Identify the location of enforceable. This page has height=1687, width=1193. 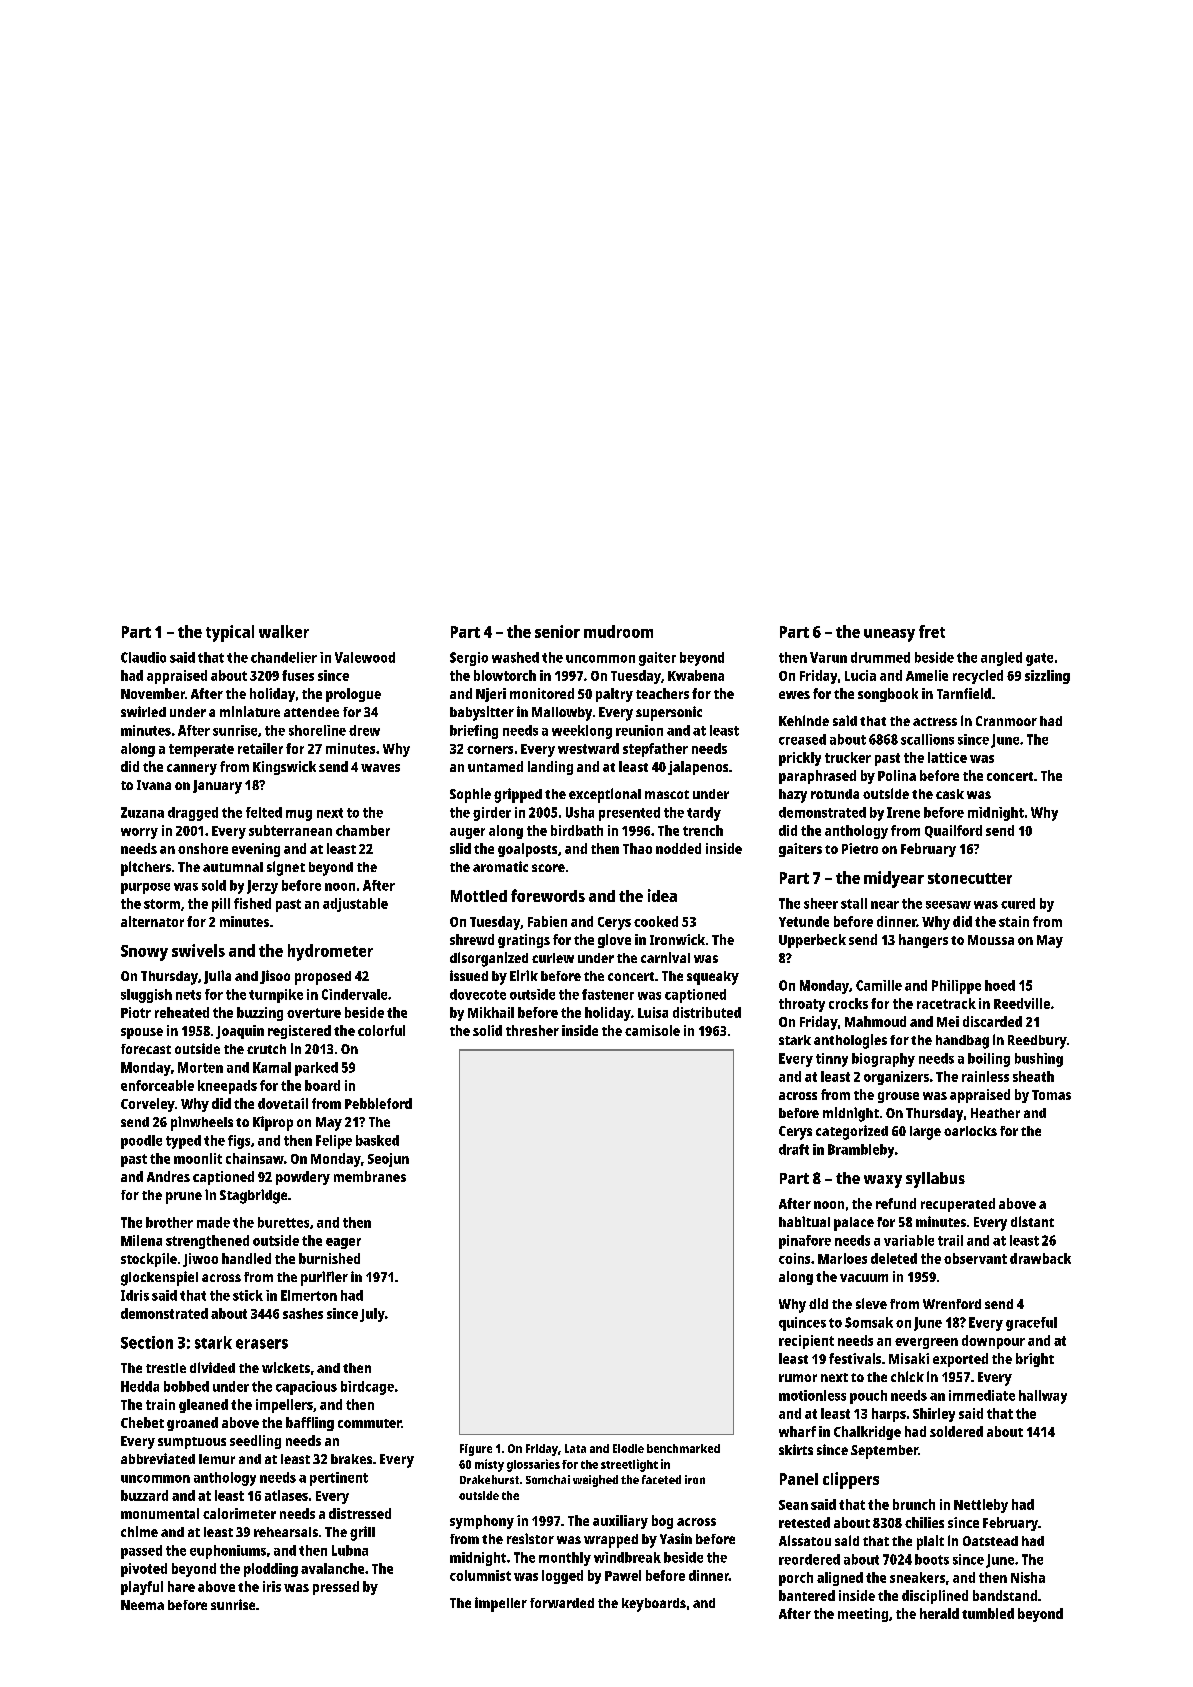
(157, 1085).
